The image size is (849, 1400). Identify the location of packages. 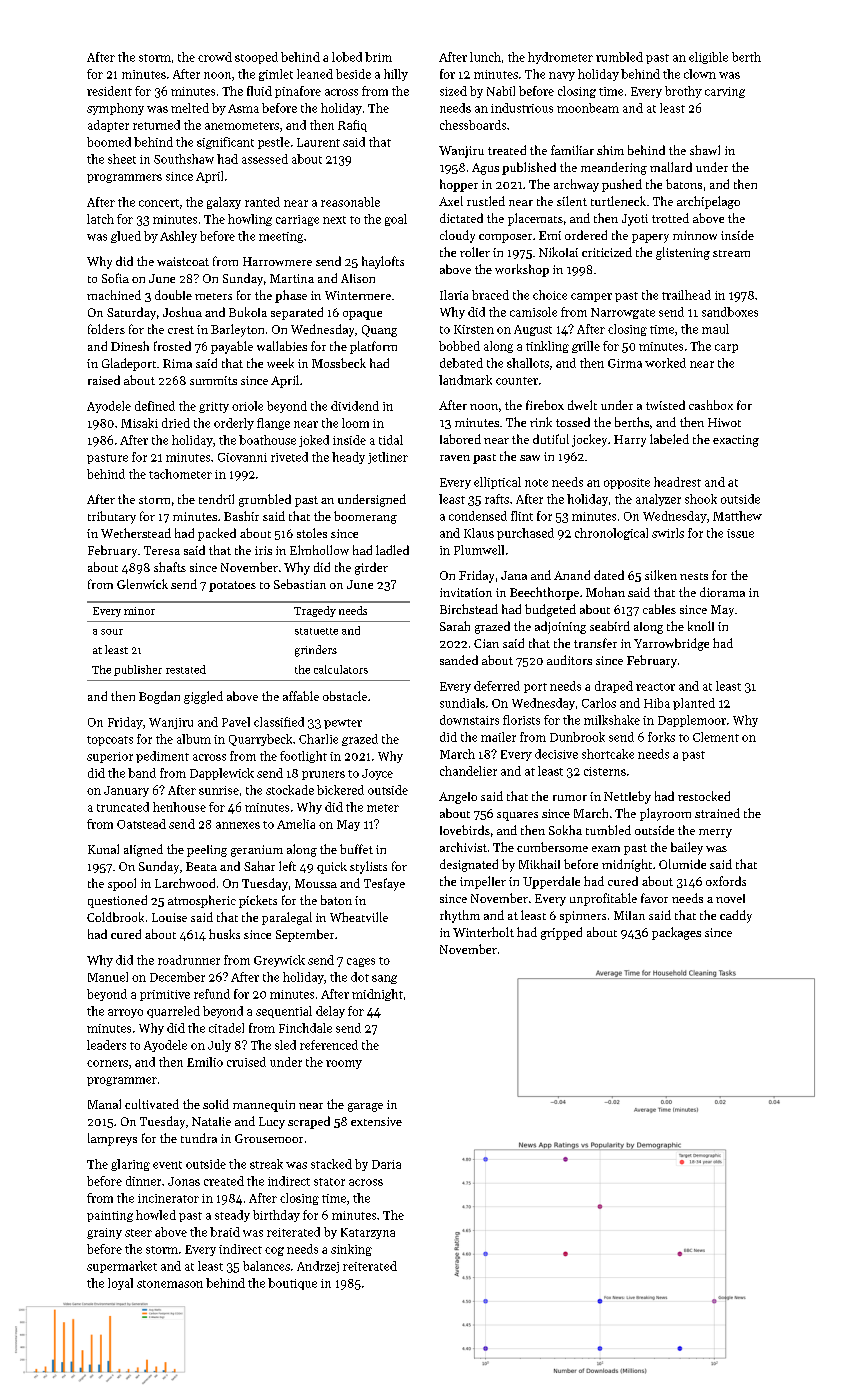
(676, 933).
